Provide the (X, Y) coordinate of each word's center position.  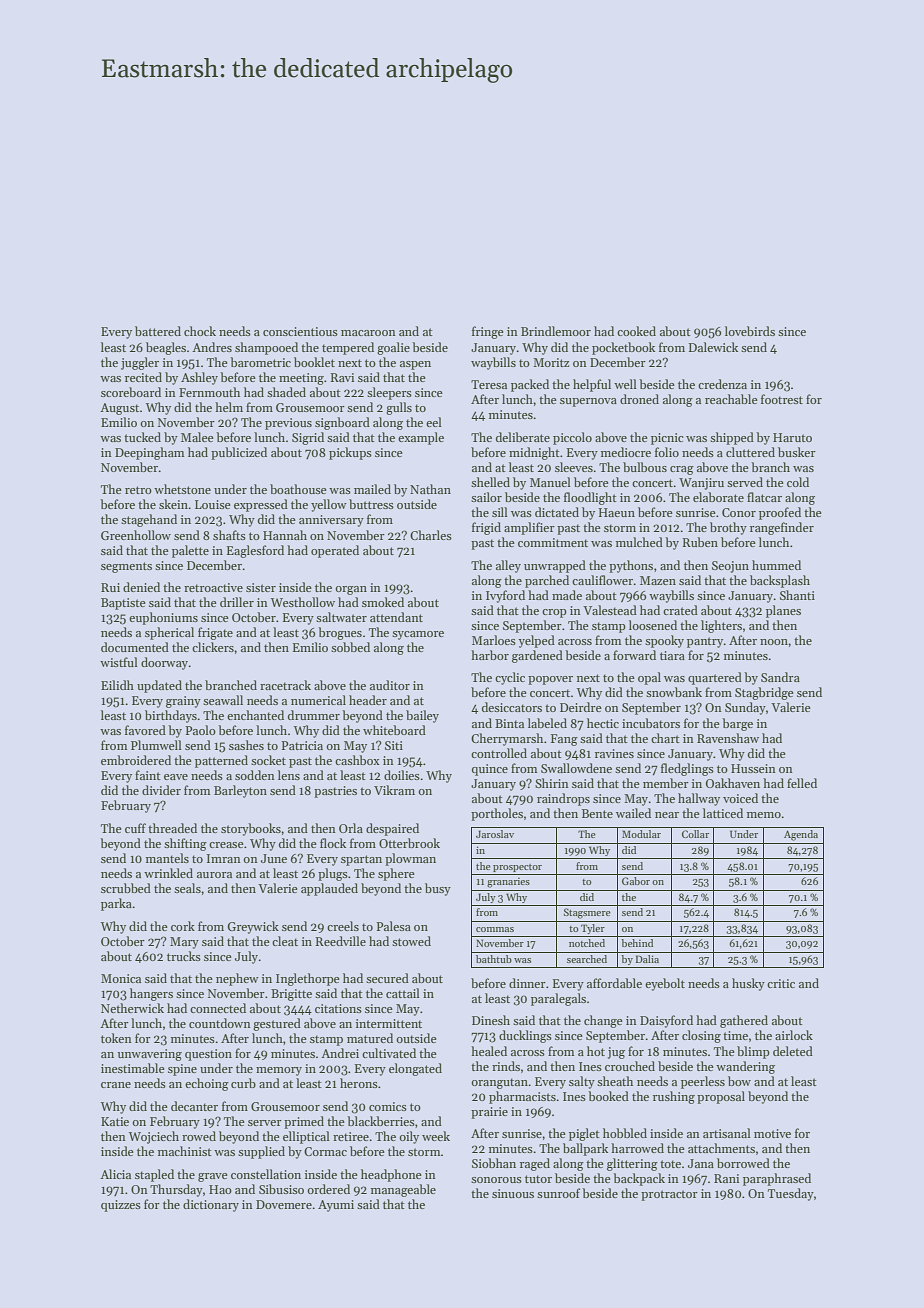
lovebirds (750, 331)
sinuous (513, 1193)
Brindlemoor (556, 331)
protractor (669, 1195)
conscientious (300, 331)
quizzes (121, 1206)
